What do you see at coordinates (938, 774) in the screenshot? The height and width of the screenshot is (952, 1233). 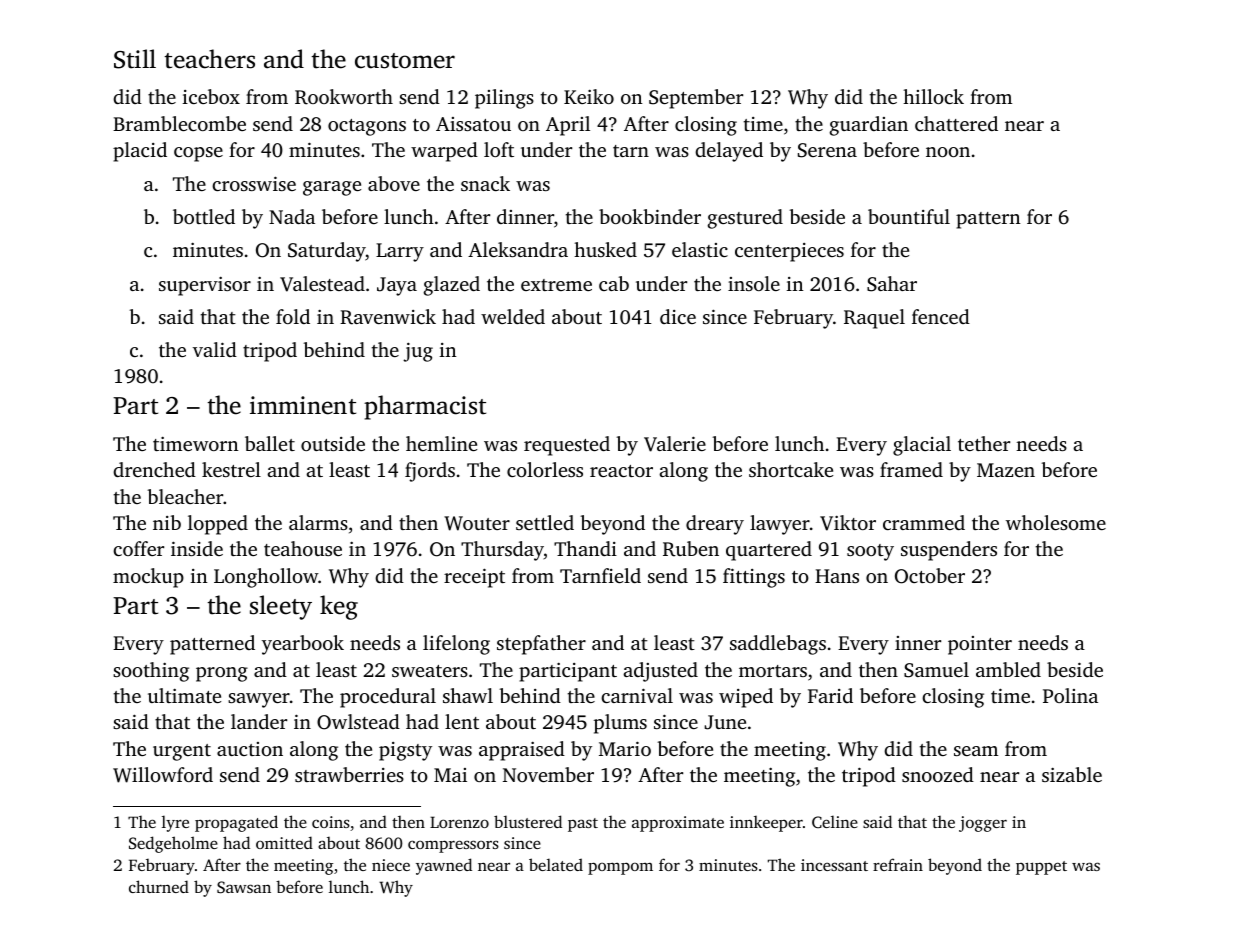 I see `snoozed` at bounding box center [938, 774].
